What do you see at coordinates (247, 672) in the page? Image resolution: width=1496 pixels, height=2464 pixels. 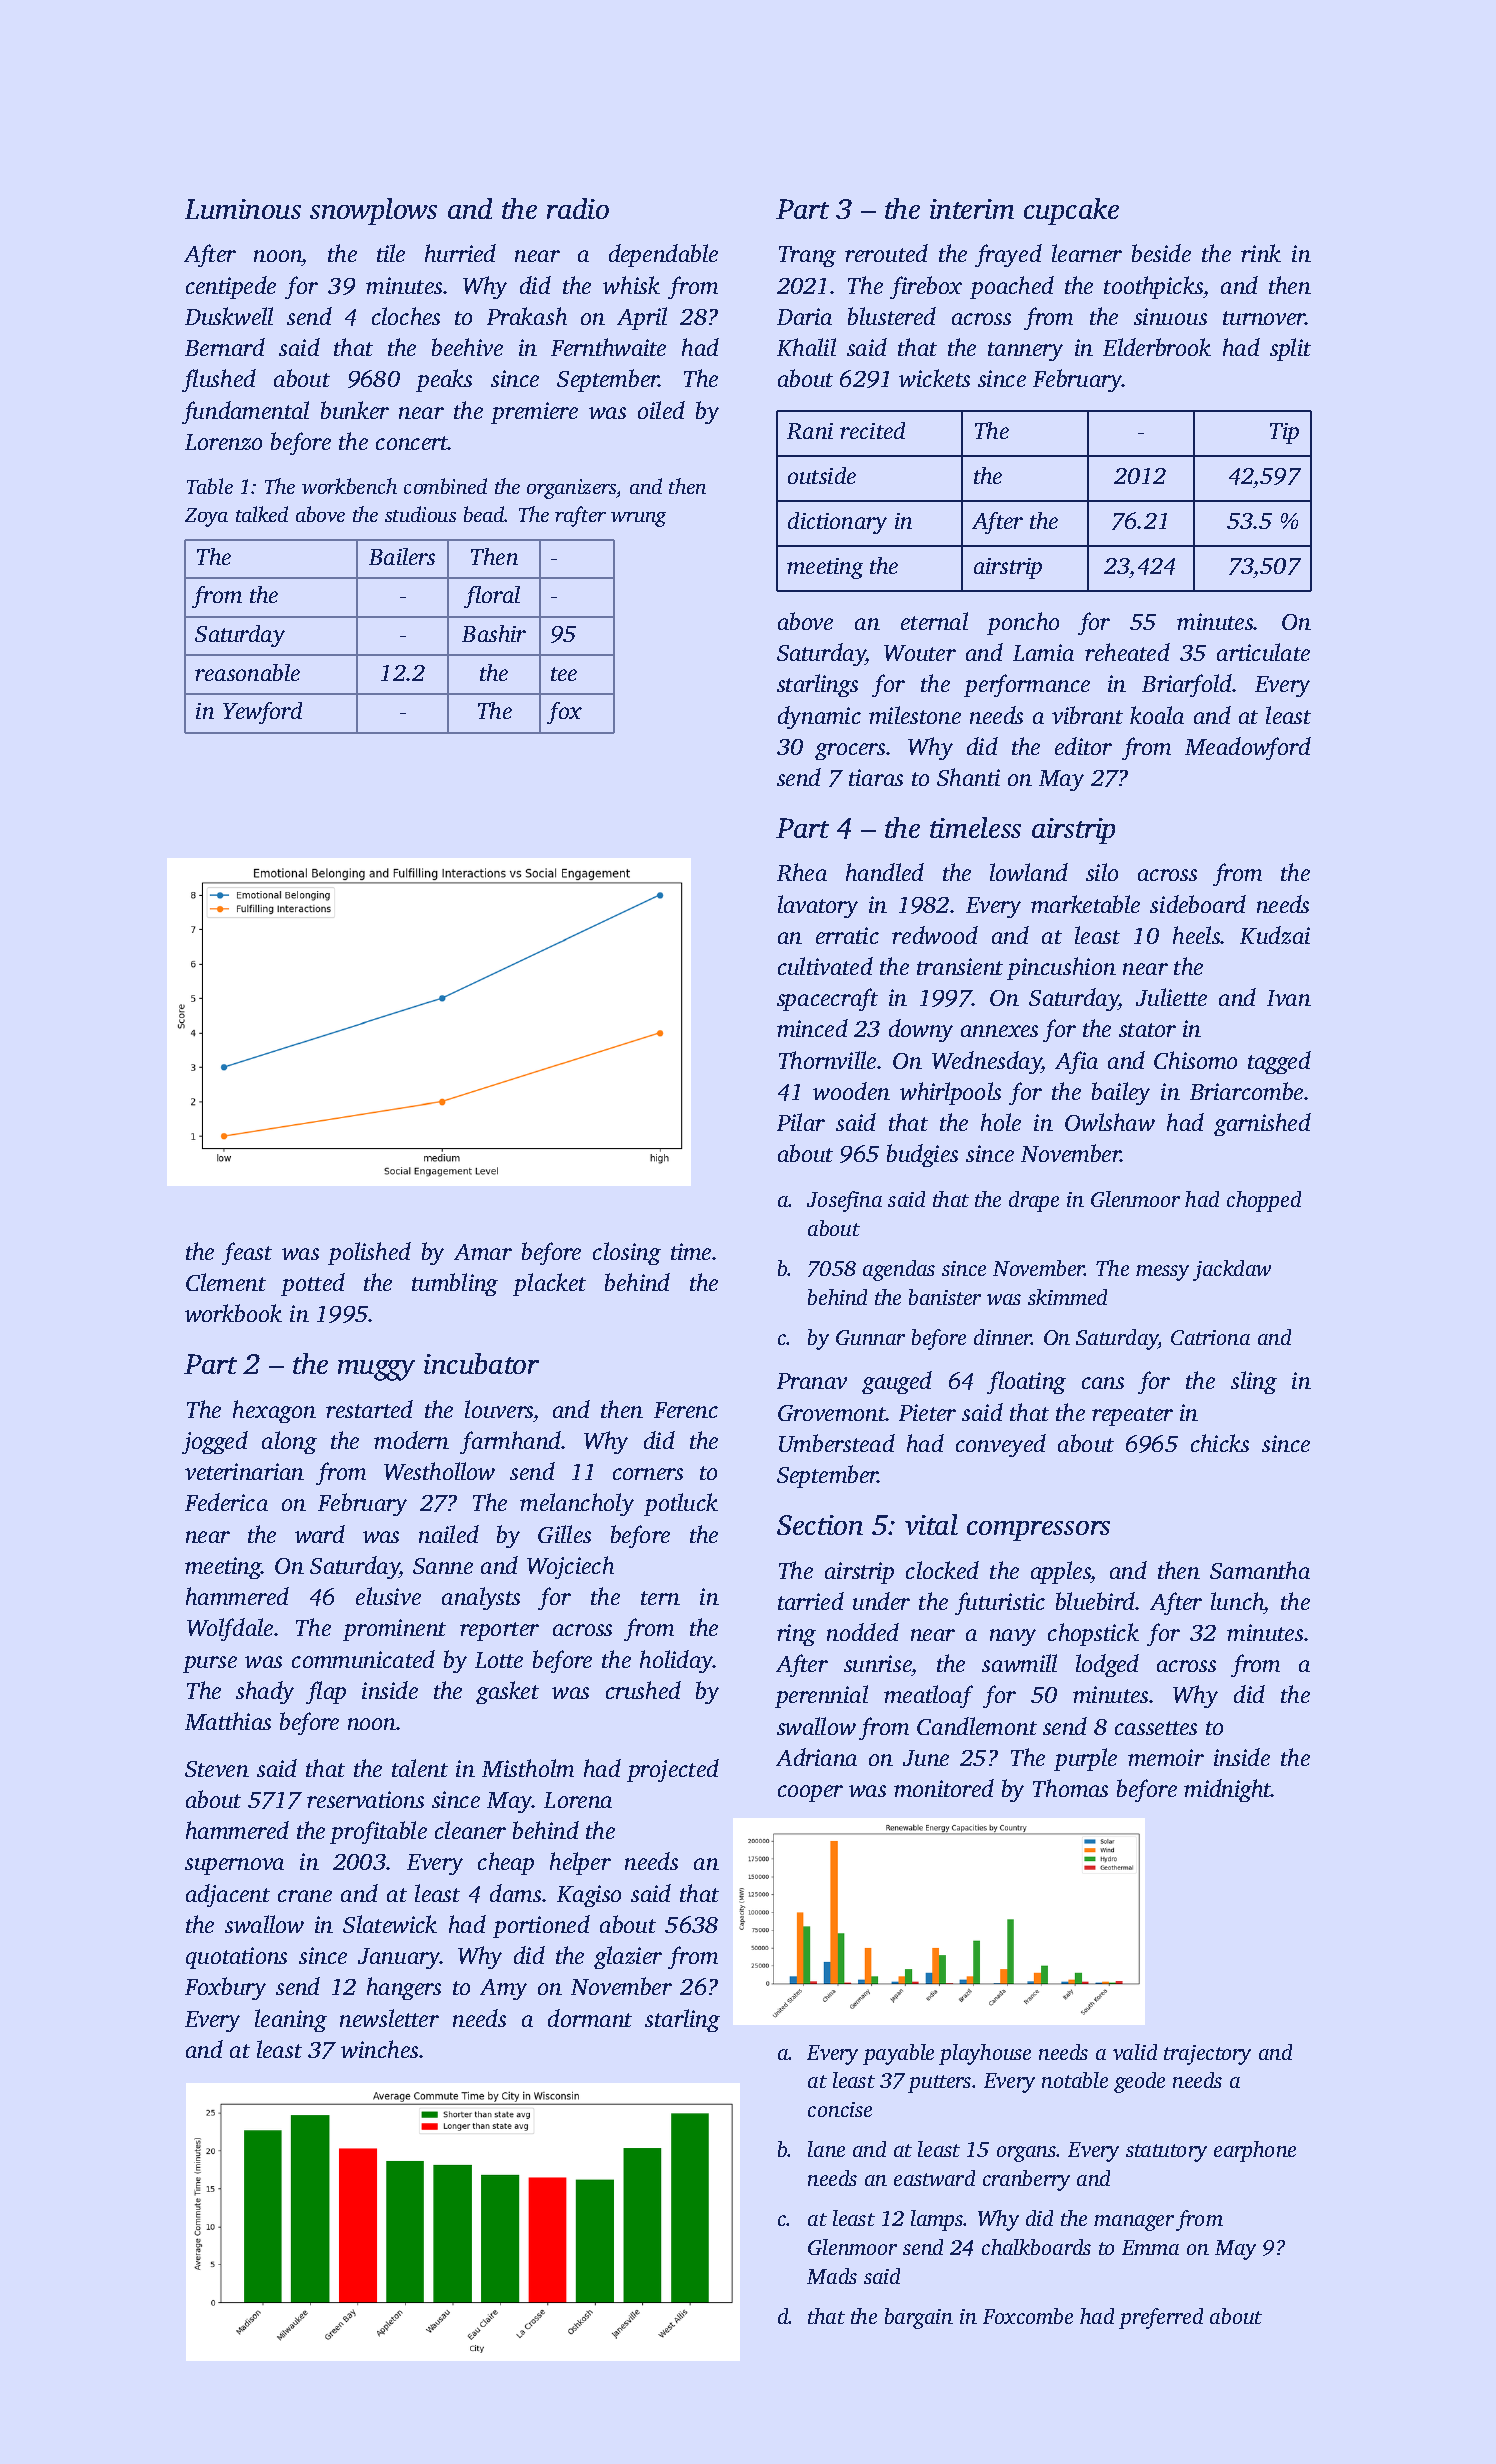 I see `reasonable` at bounding box center [247, 672].
